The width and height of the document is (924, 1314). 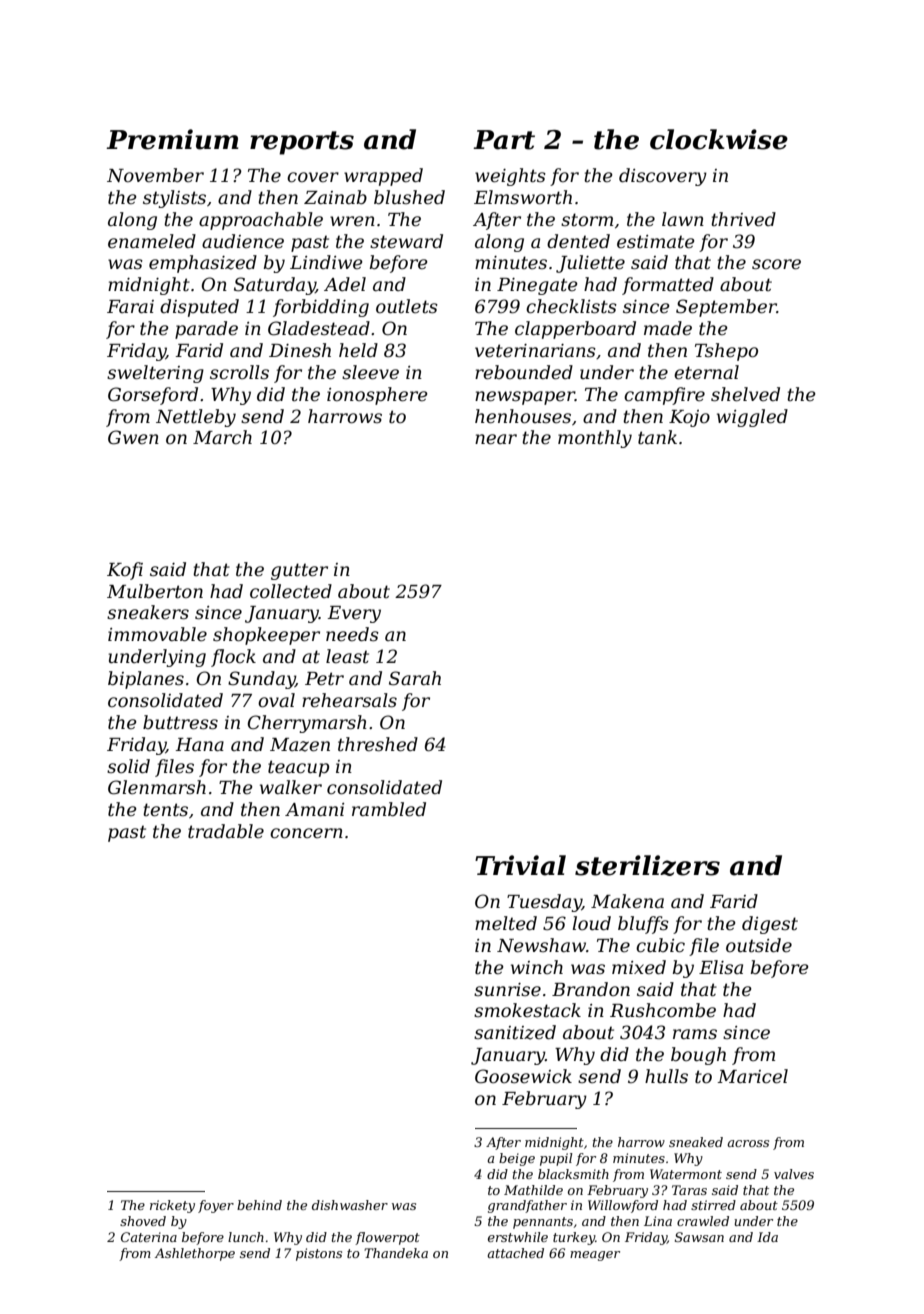 What do you see at coordinates (647, 865) in the document?
I see `sterilizers` at bounding box center [647, 865].
